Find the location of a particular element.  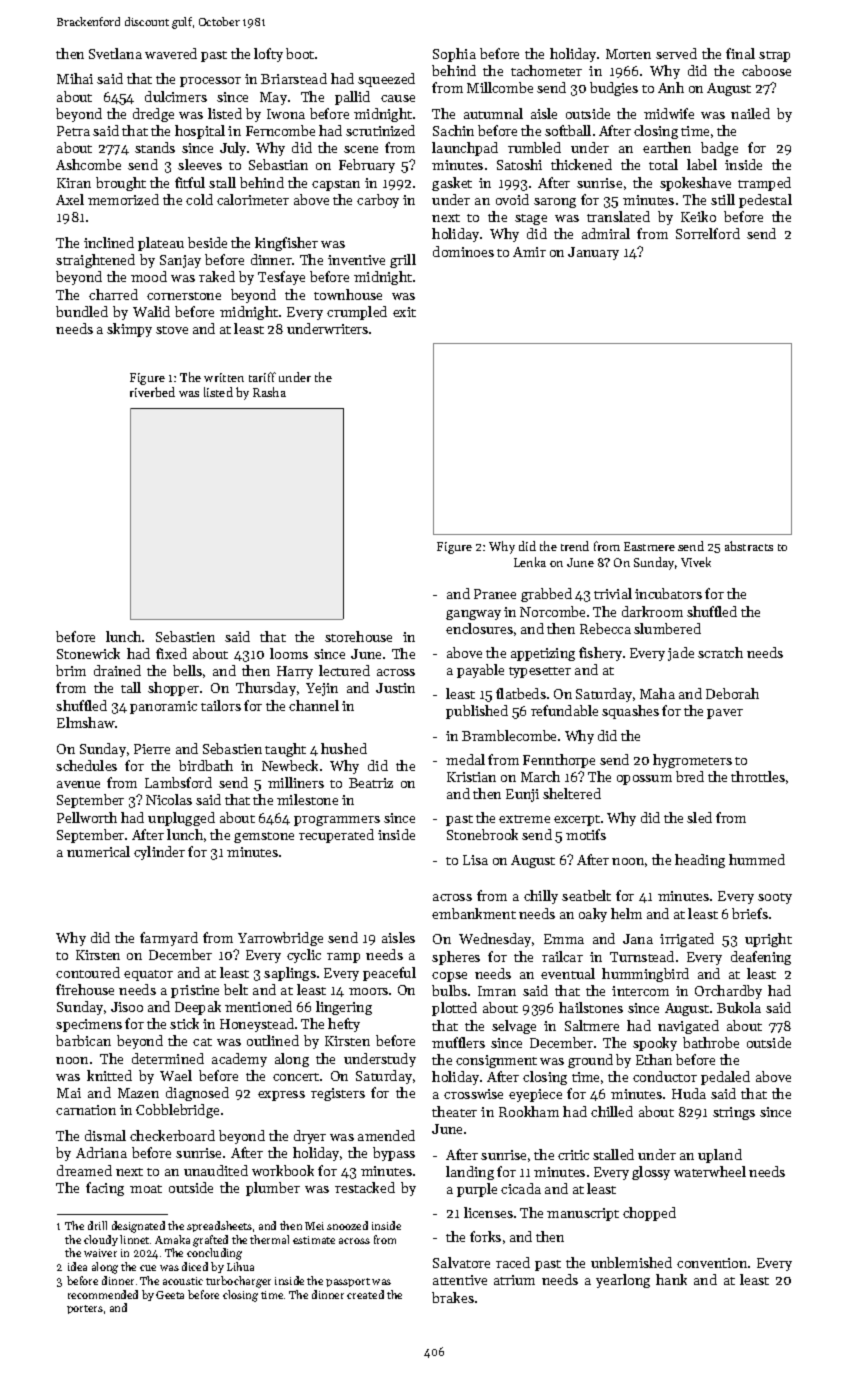

porters is located at coordinates (85, 1309).
